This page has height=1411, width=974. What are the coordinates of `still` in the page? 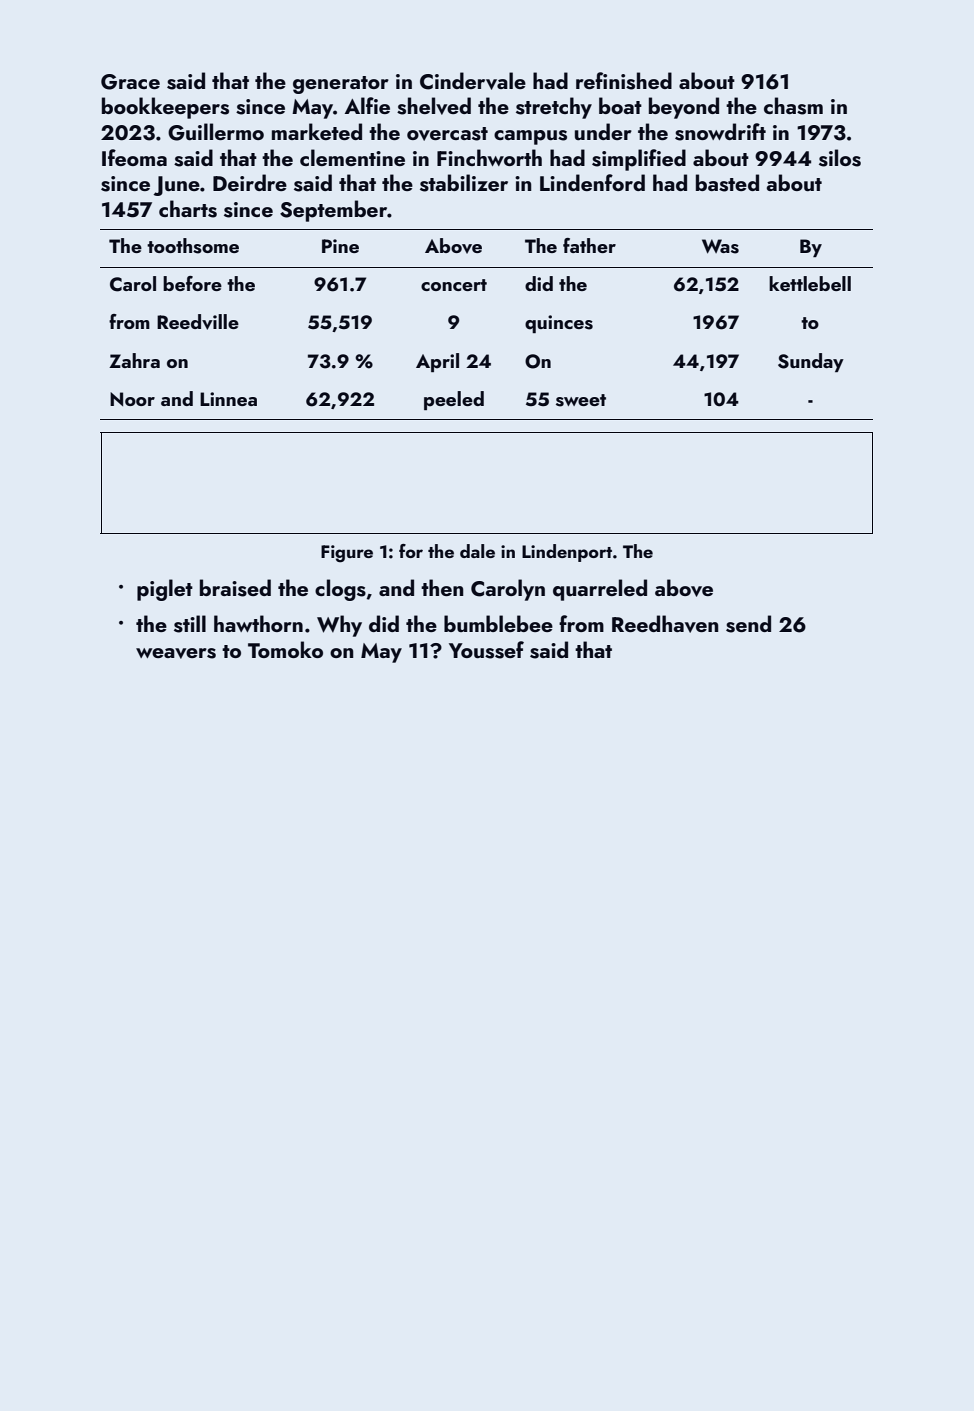 It's located at (190, 624).
